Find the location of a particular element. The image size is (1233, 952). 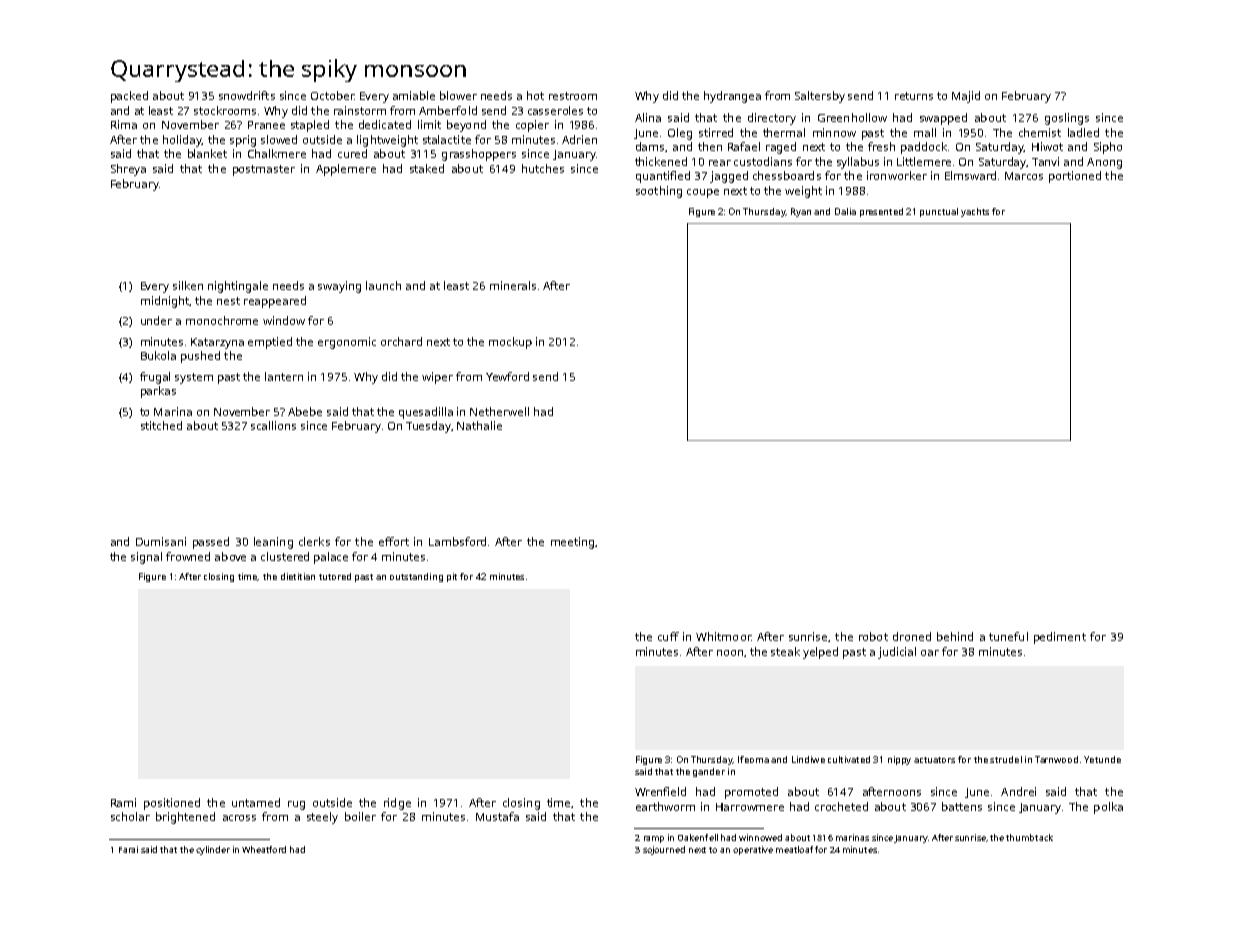

positioned is located at coordinates (172, 804).
